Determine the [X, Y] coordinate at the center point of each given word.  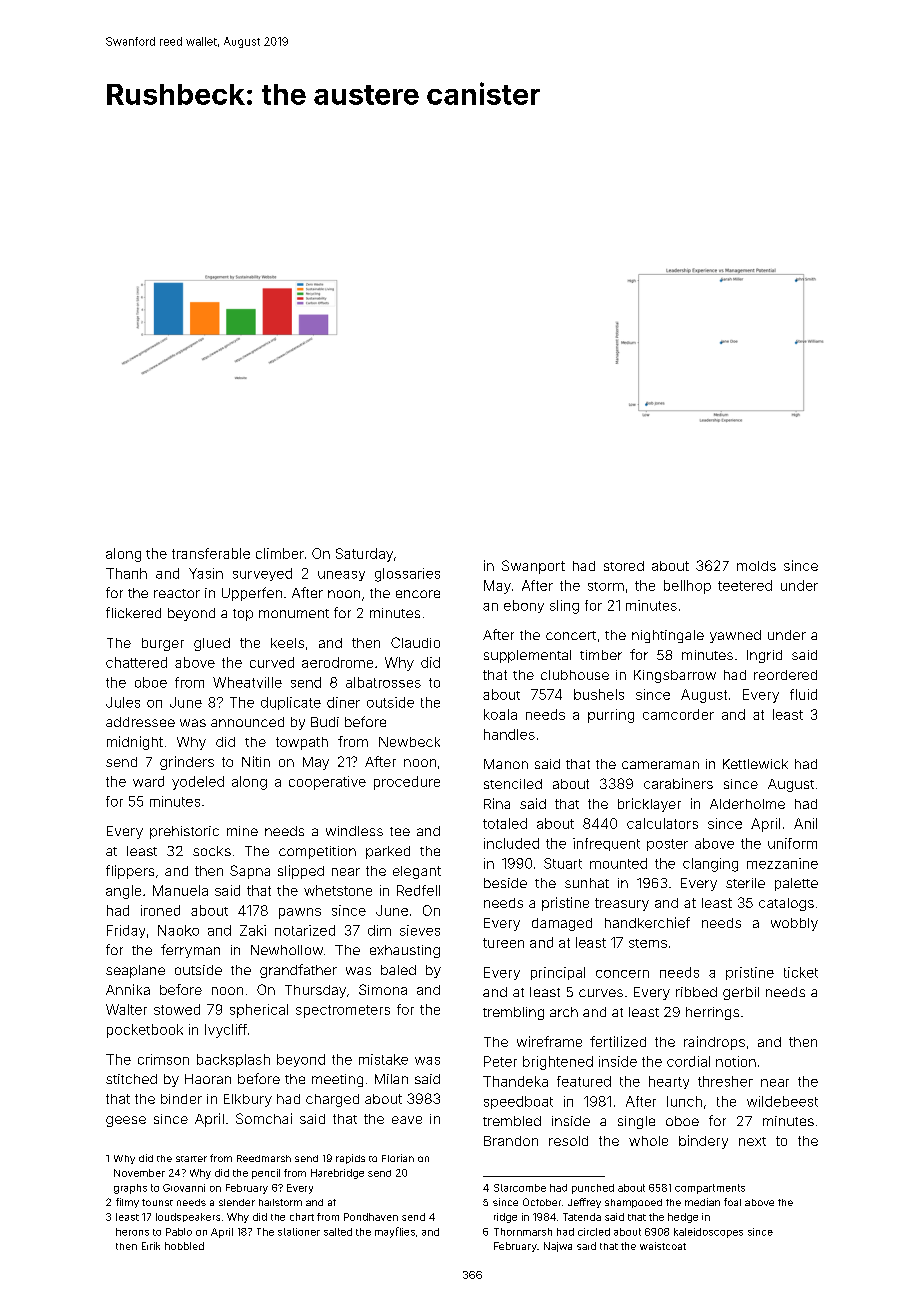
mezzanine [782, 863]
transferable [211, 553]
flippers [130, 872]
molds [756, 566]
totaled [505, 823]
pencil [266, 1174]
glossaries [407, 575]
